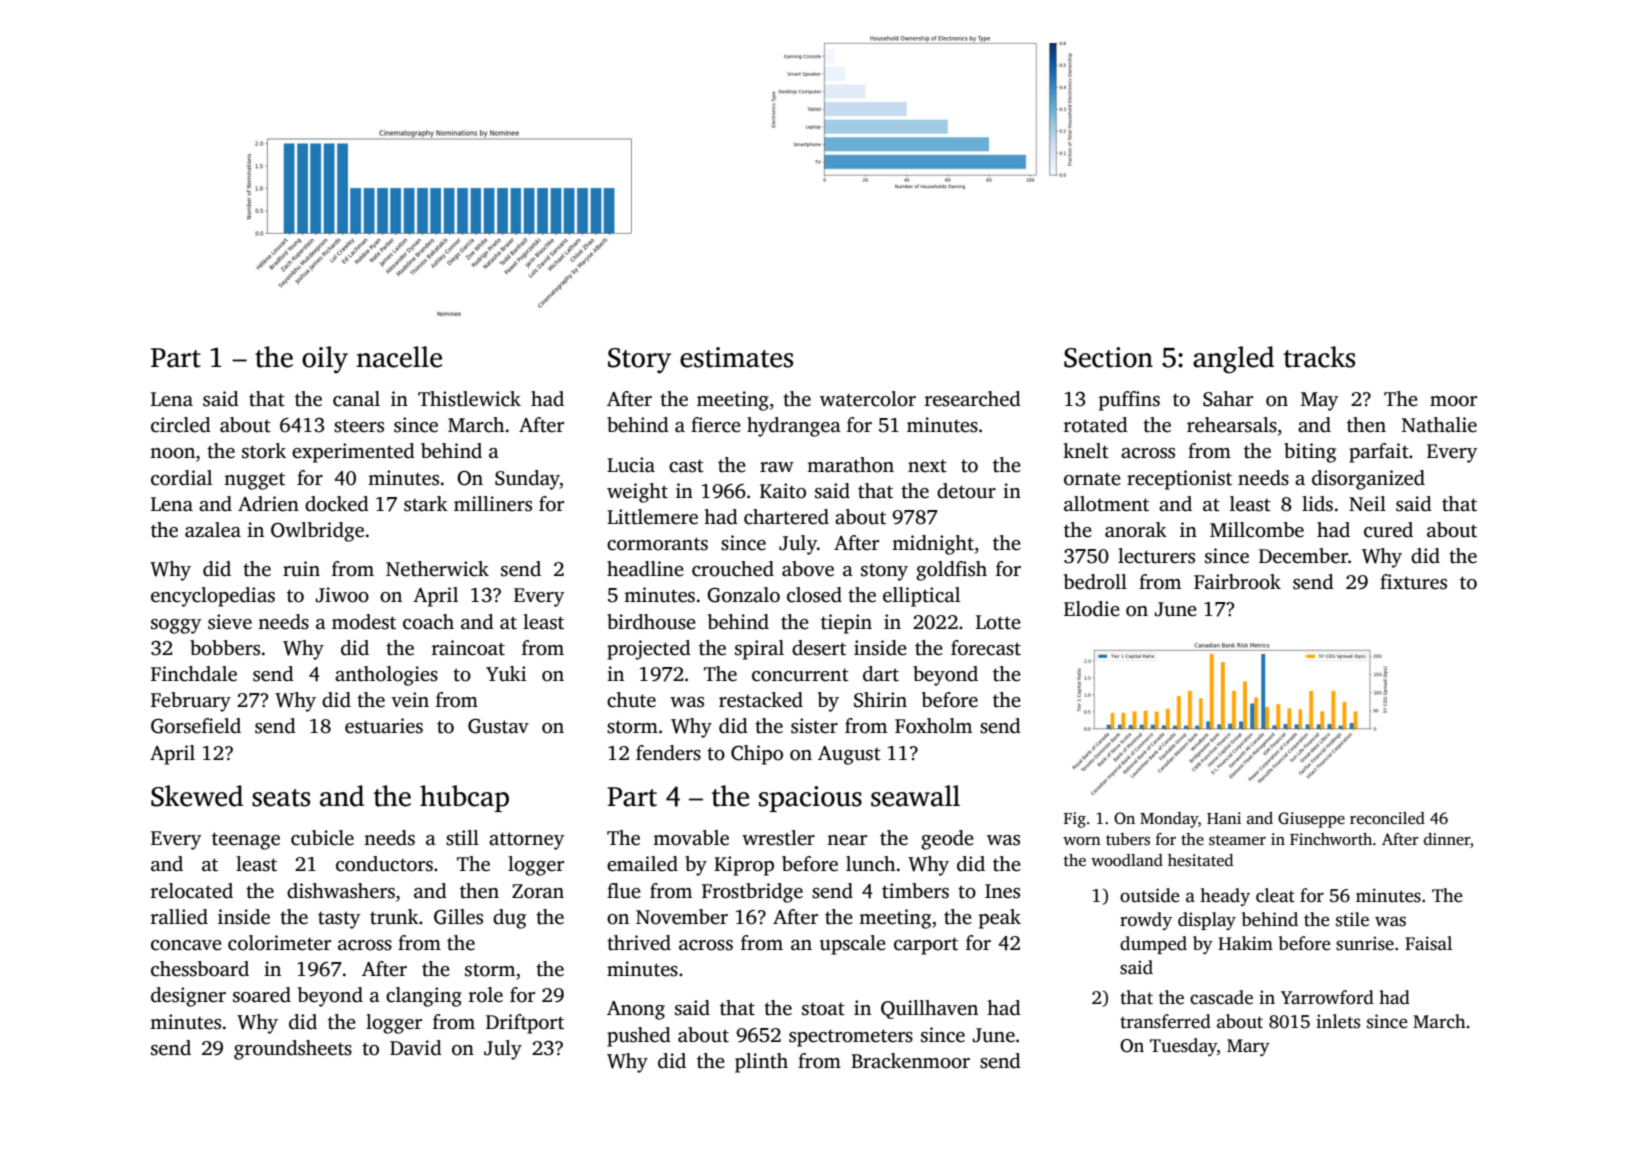  What do you see at coordinates (1331, 839) in the document?
I see `Finchworth` at bounding box center [1331, 839].
